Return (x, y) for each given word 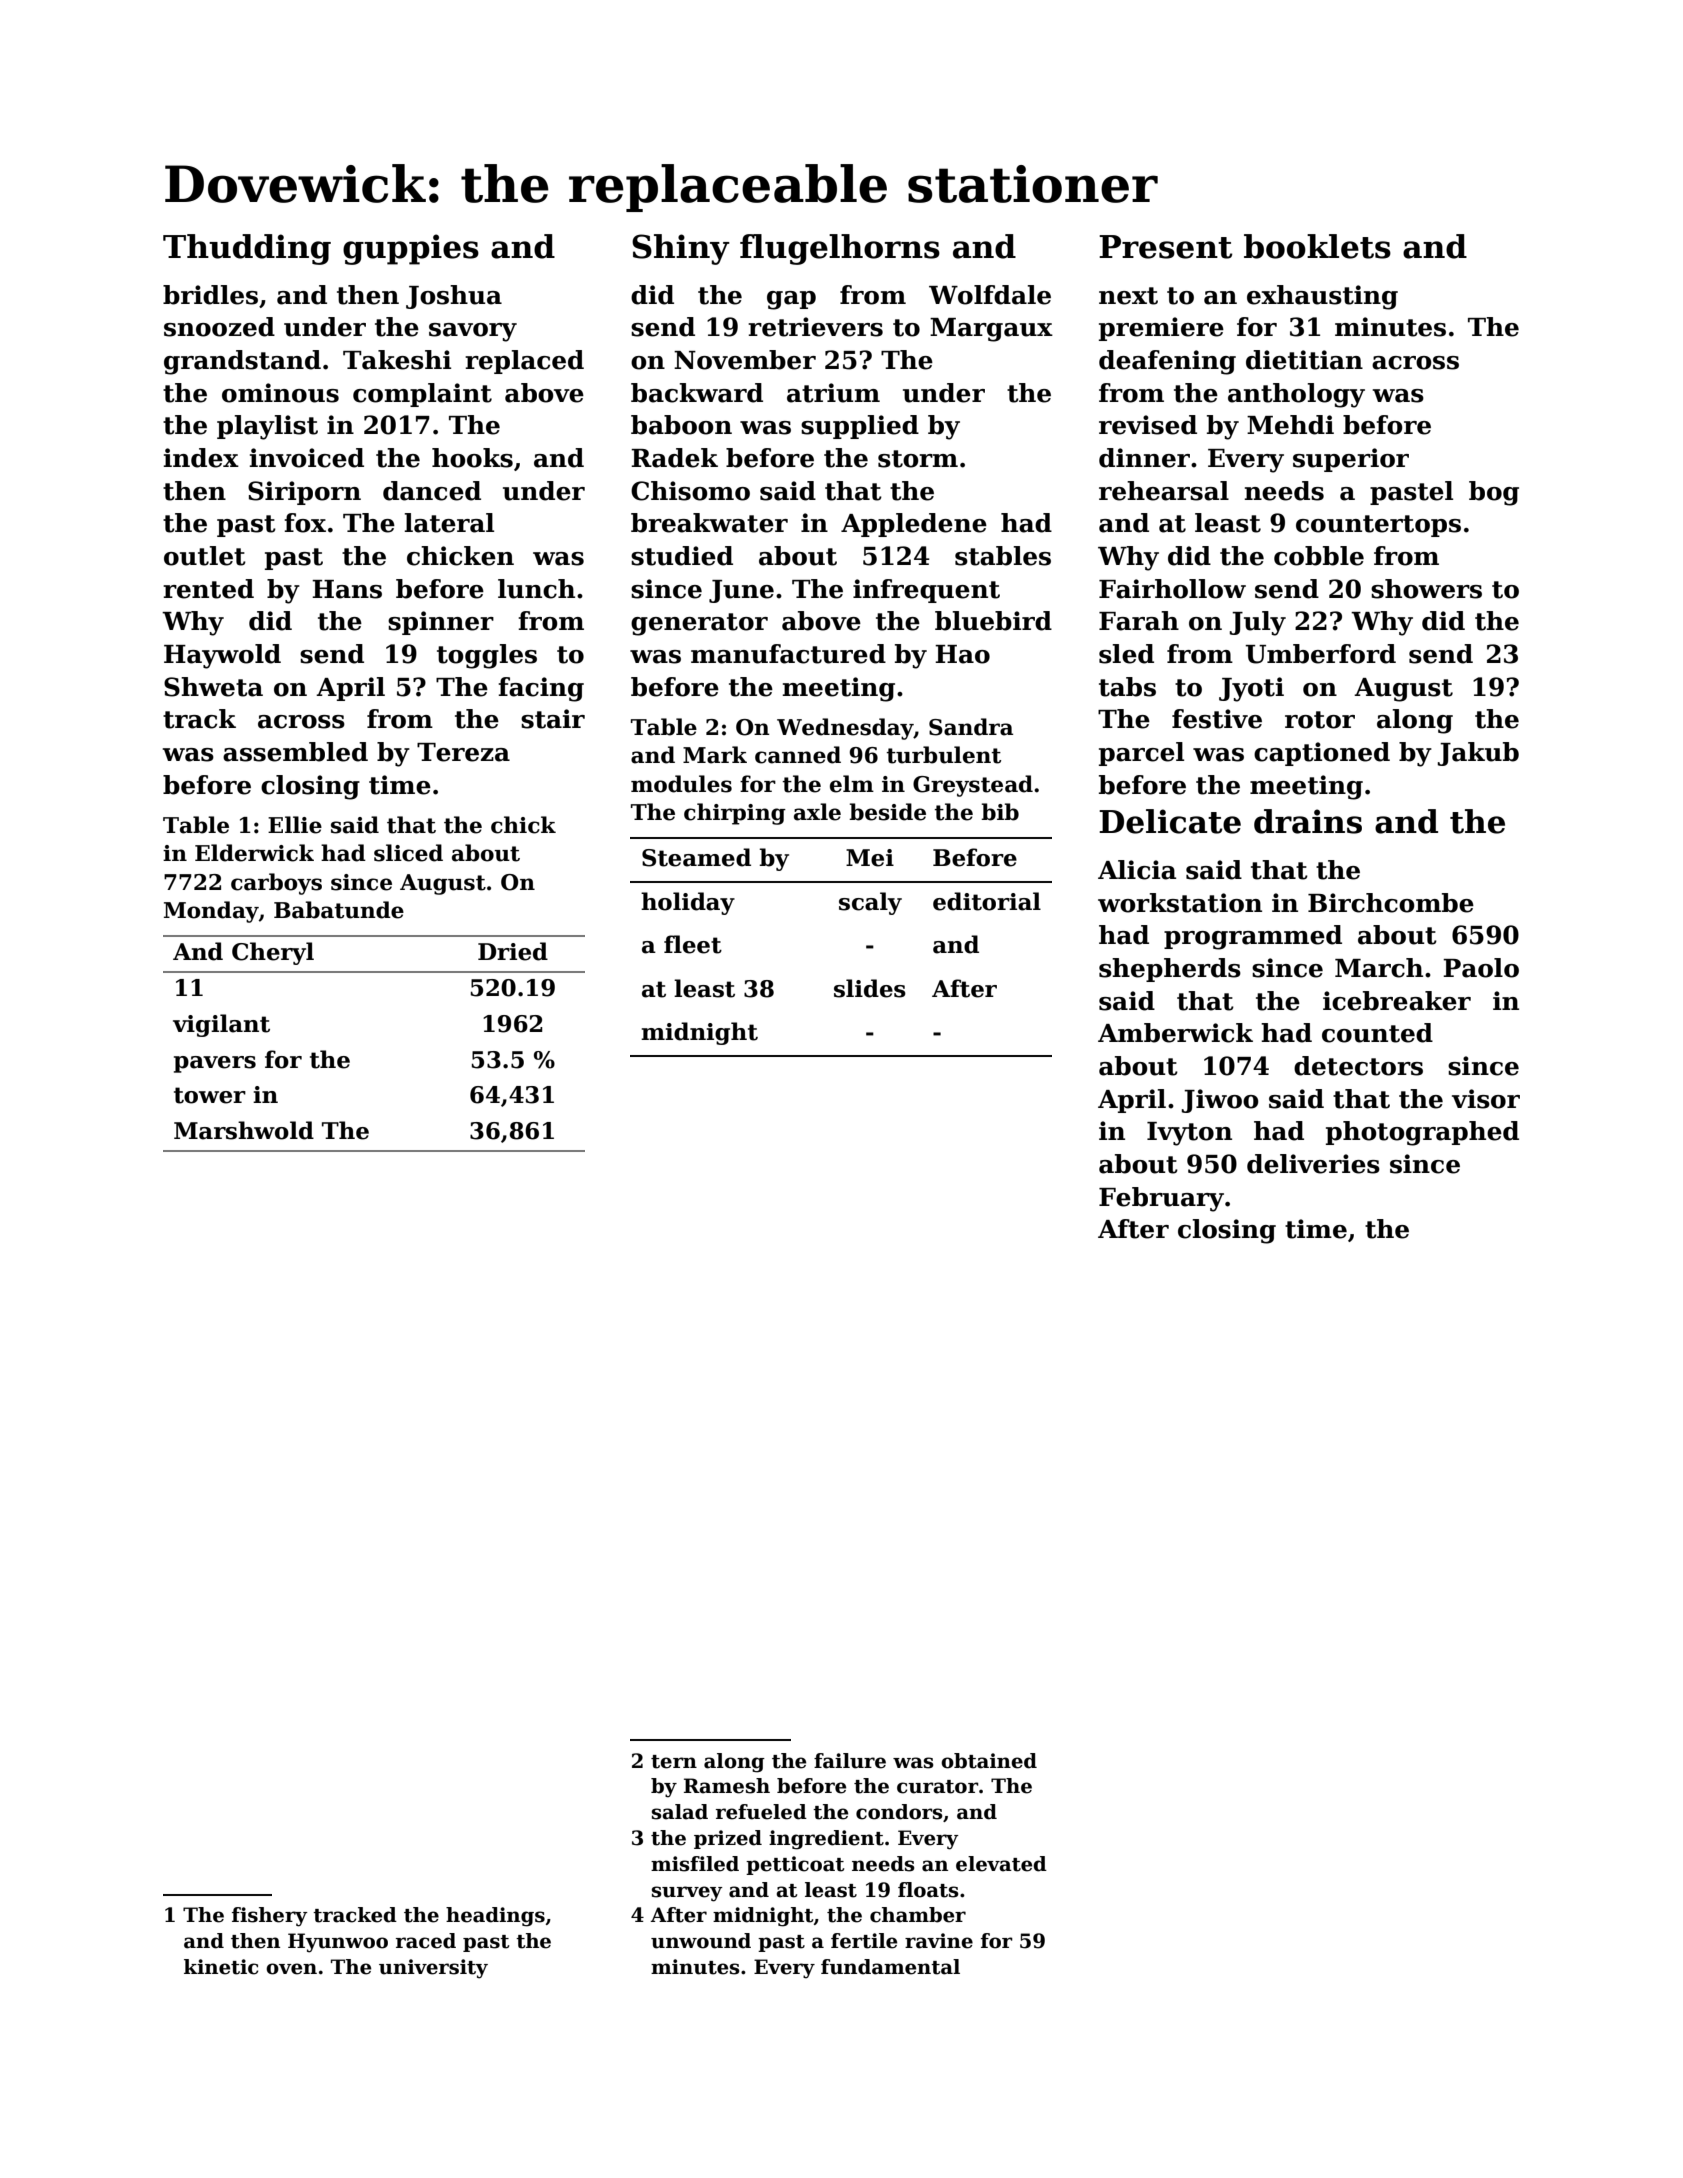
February (1161, 1199)
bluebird (993, 621)
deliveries (1313, 1164)
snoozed (219, 327)
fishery (270, 1917)
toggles (487, 656)
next (1128, 296)
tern (674, 1762)
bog (1494, 493)
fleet (693, 944)
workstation (1180, 903)
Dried (513, 951)
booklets (1317, 246)
